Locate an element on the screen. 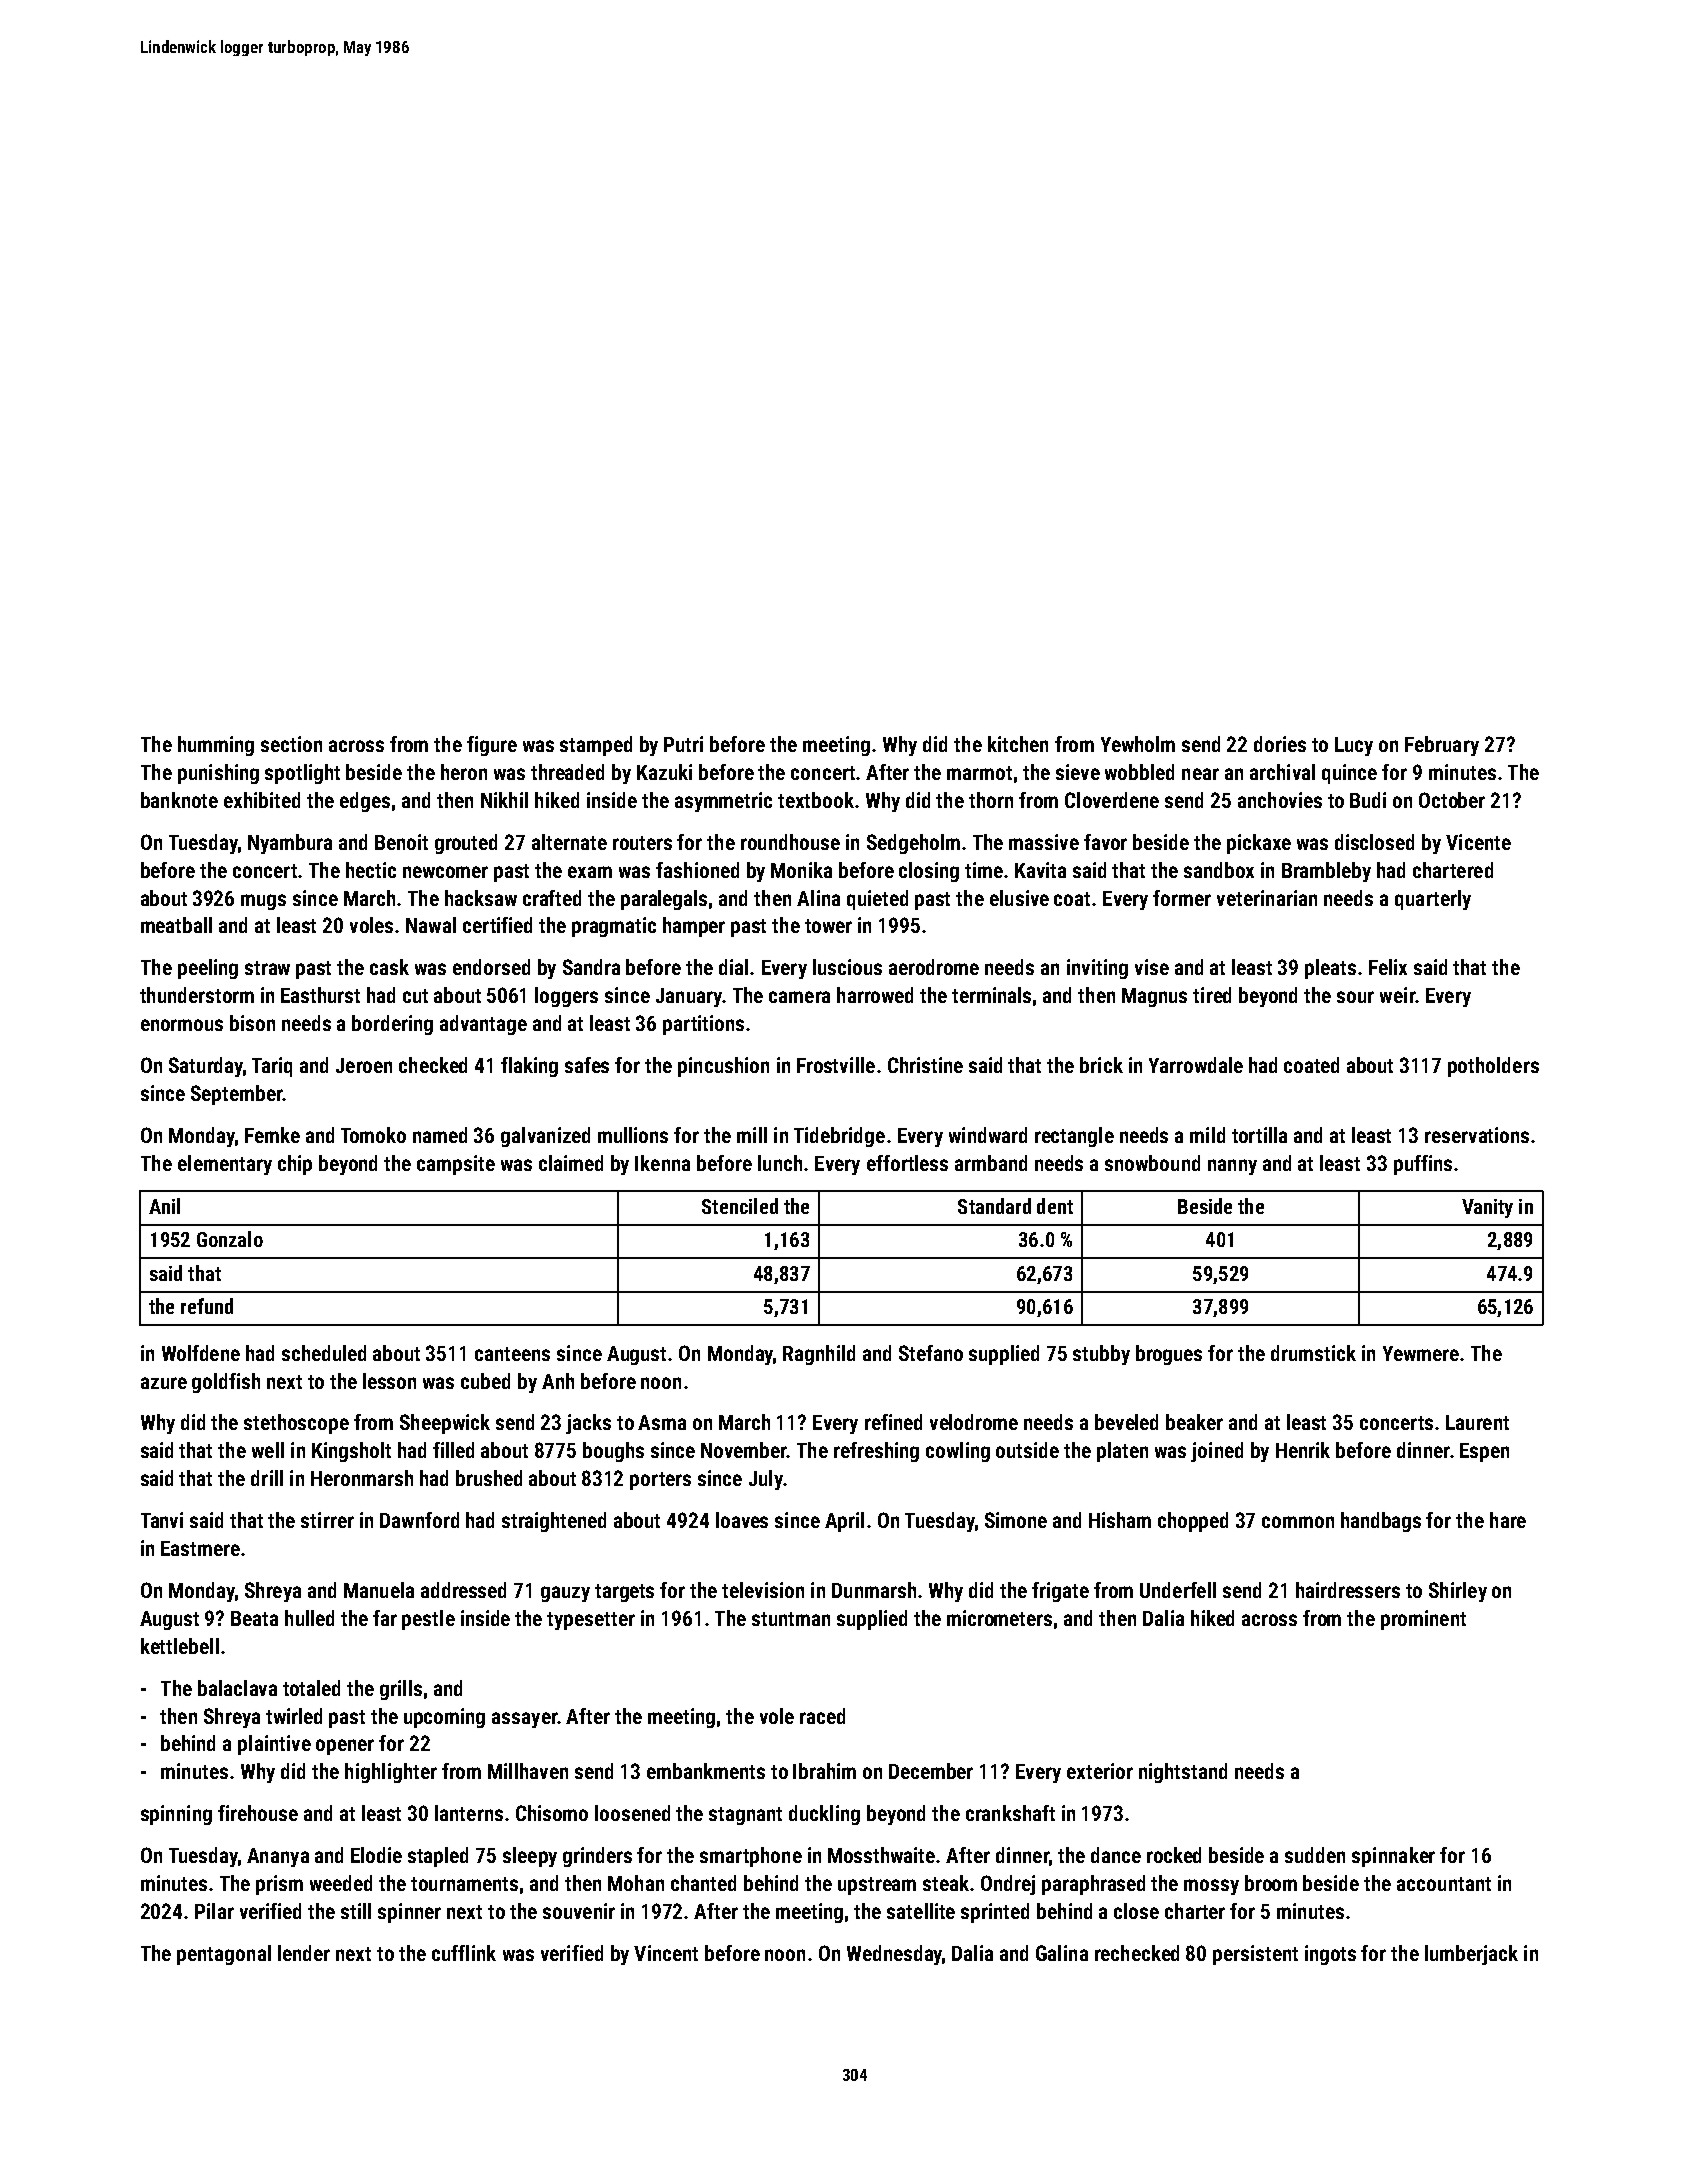 This screenshot has height=2178, width=1683. cufflink is located at coordinates (464, 1953).
